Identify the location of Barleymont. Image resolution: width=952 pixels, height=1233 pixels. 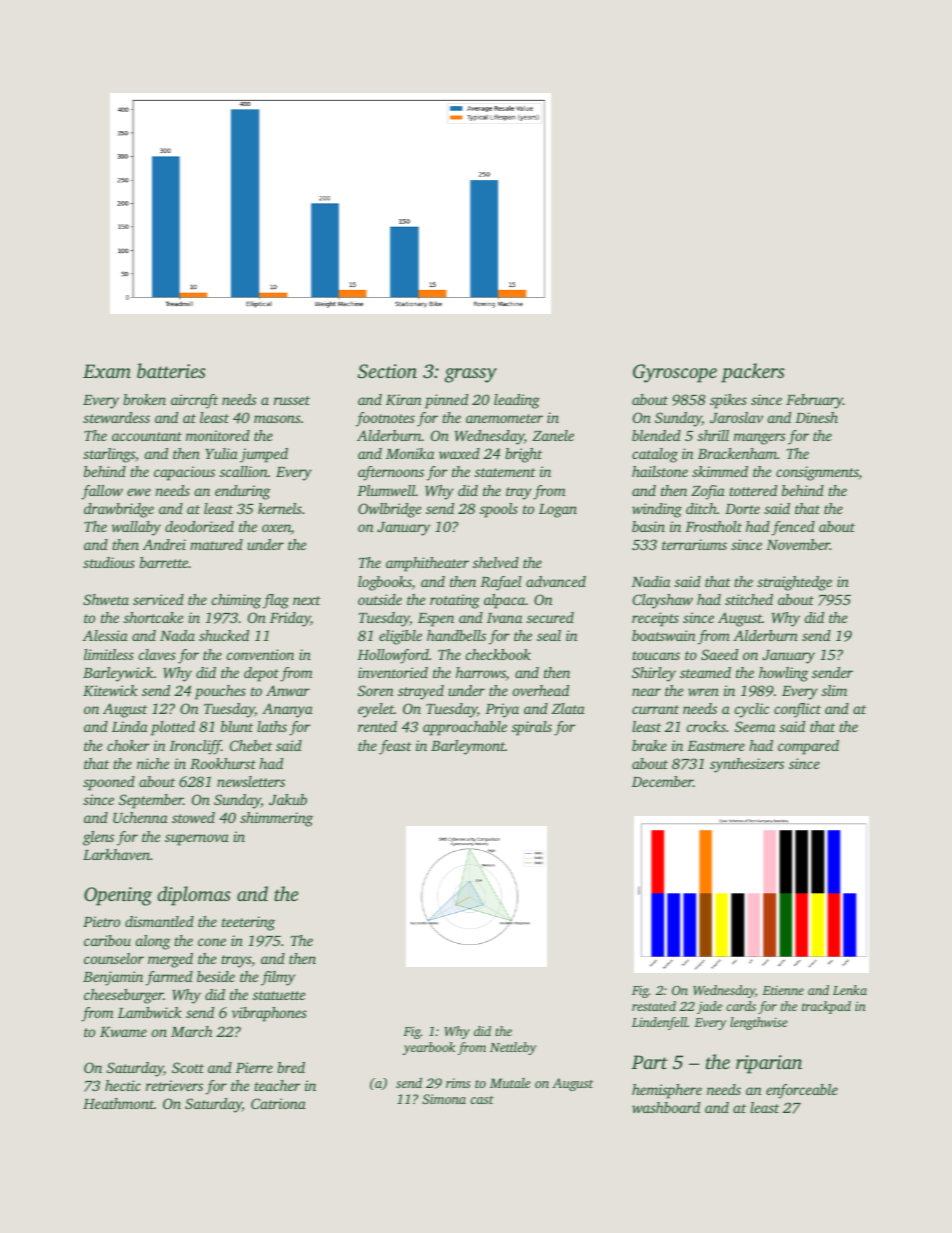
(468, 747).
